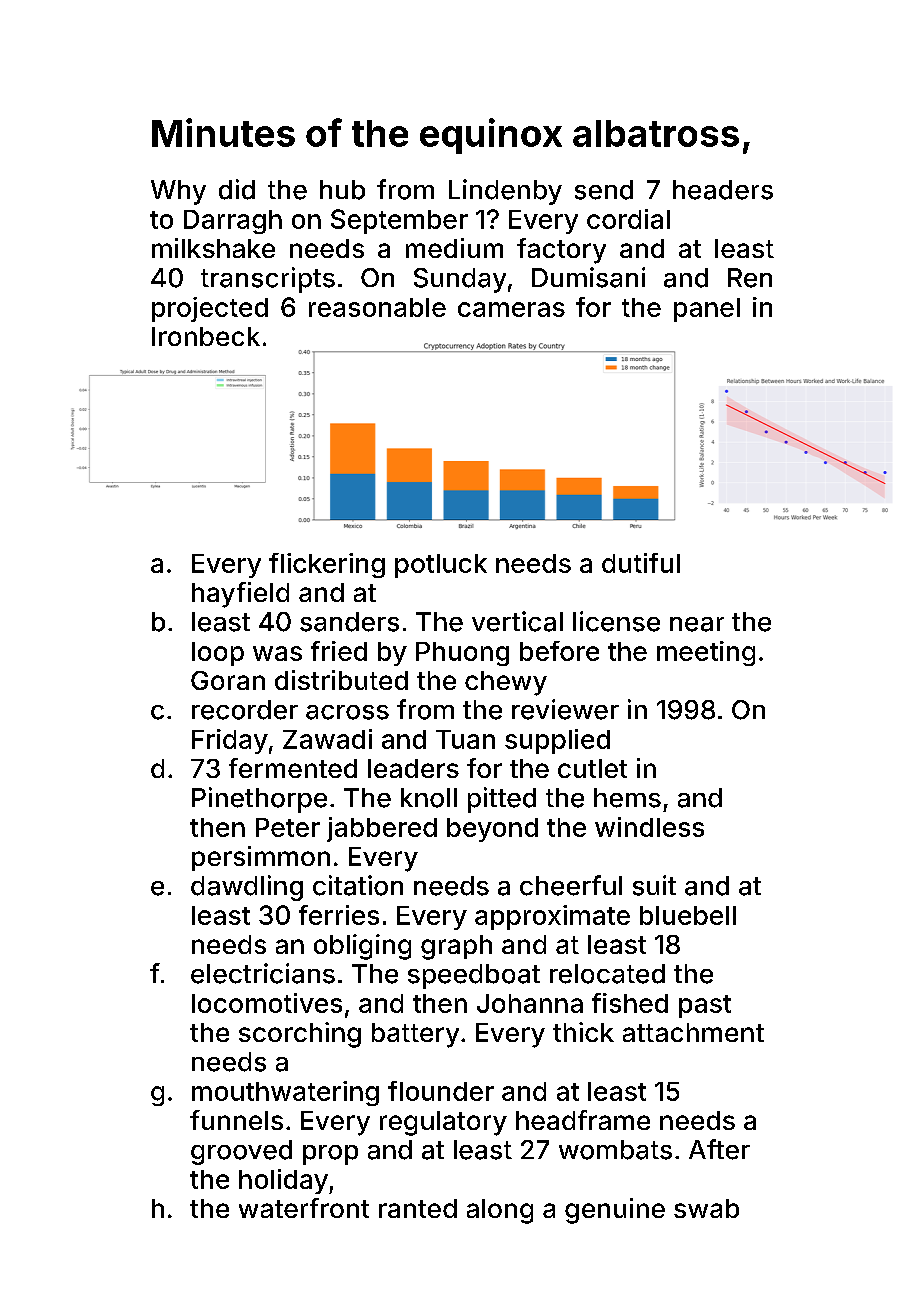 The image size is (924, 1311). Describe the element at coordinates (719, 1149) in the screenshot. I see `After` at that location.
